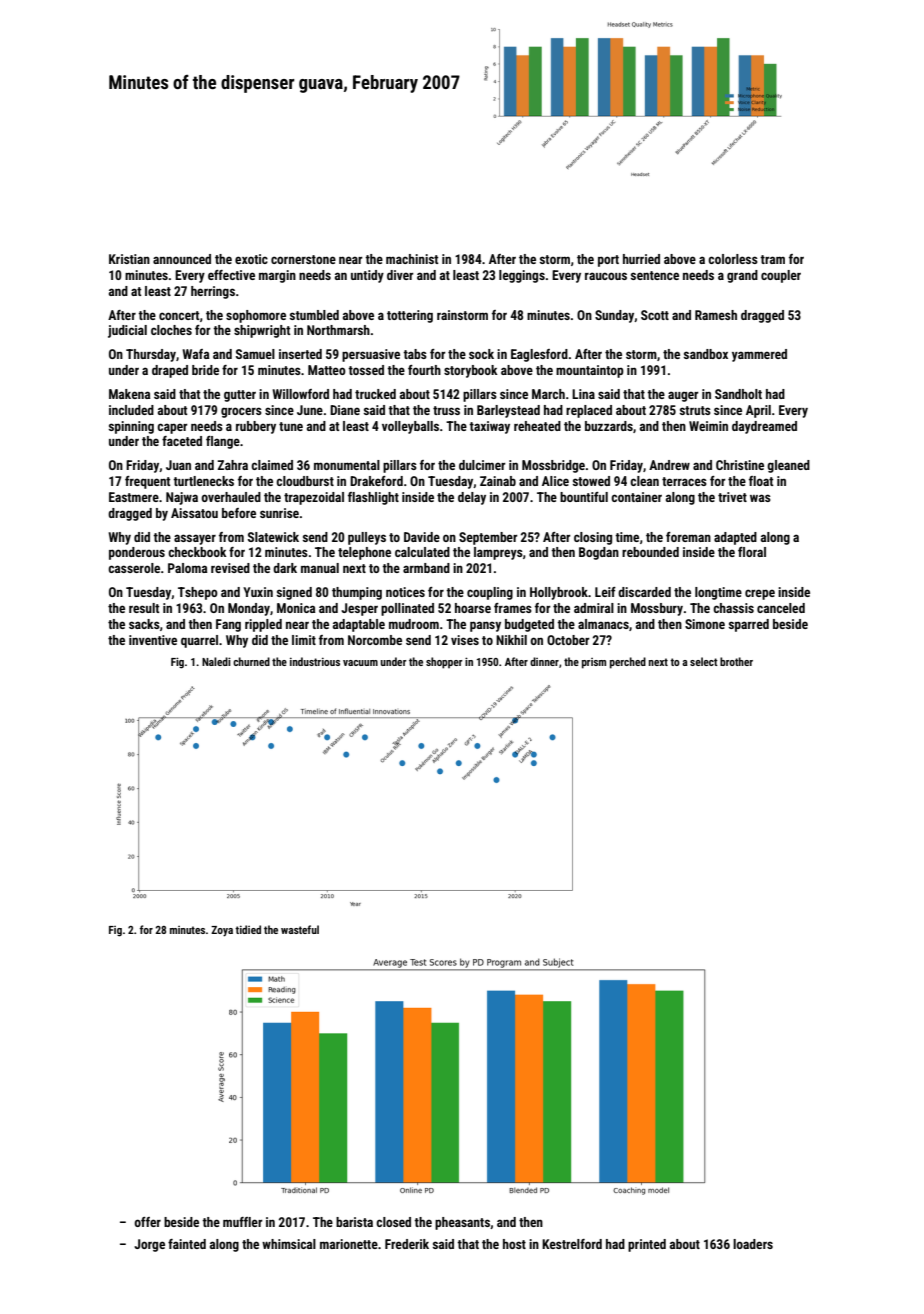  I want to click on Zoya, so click(222, 931).
